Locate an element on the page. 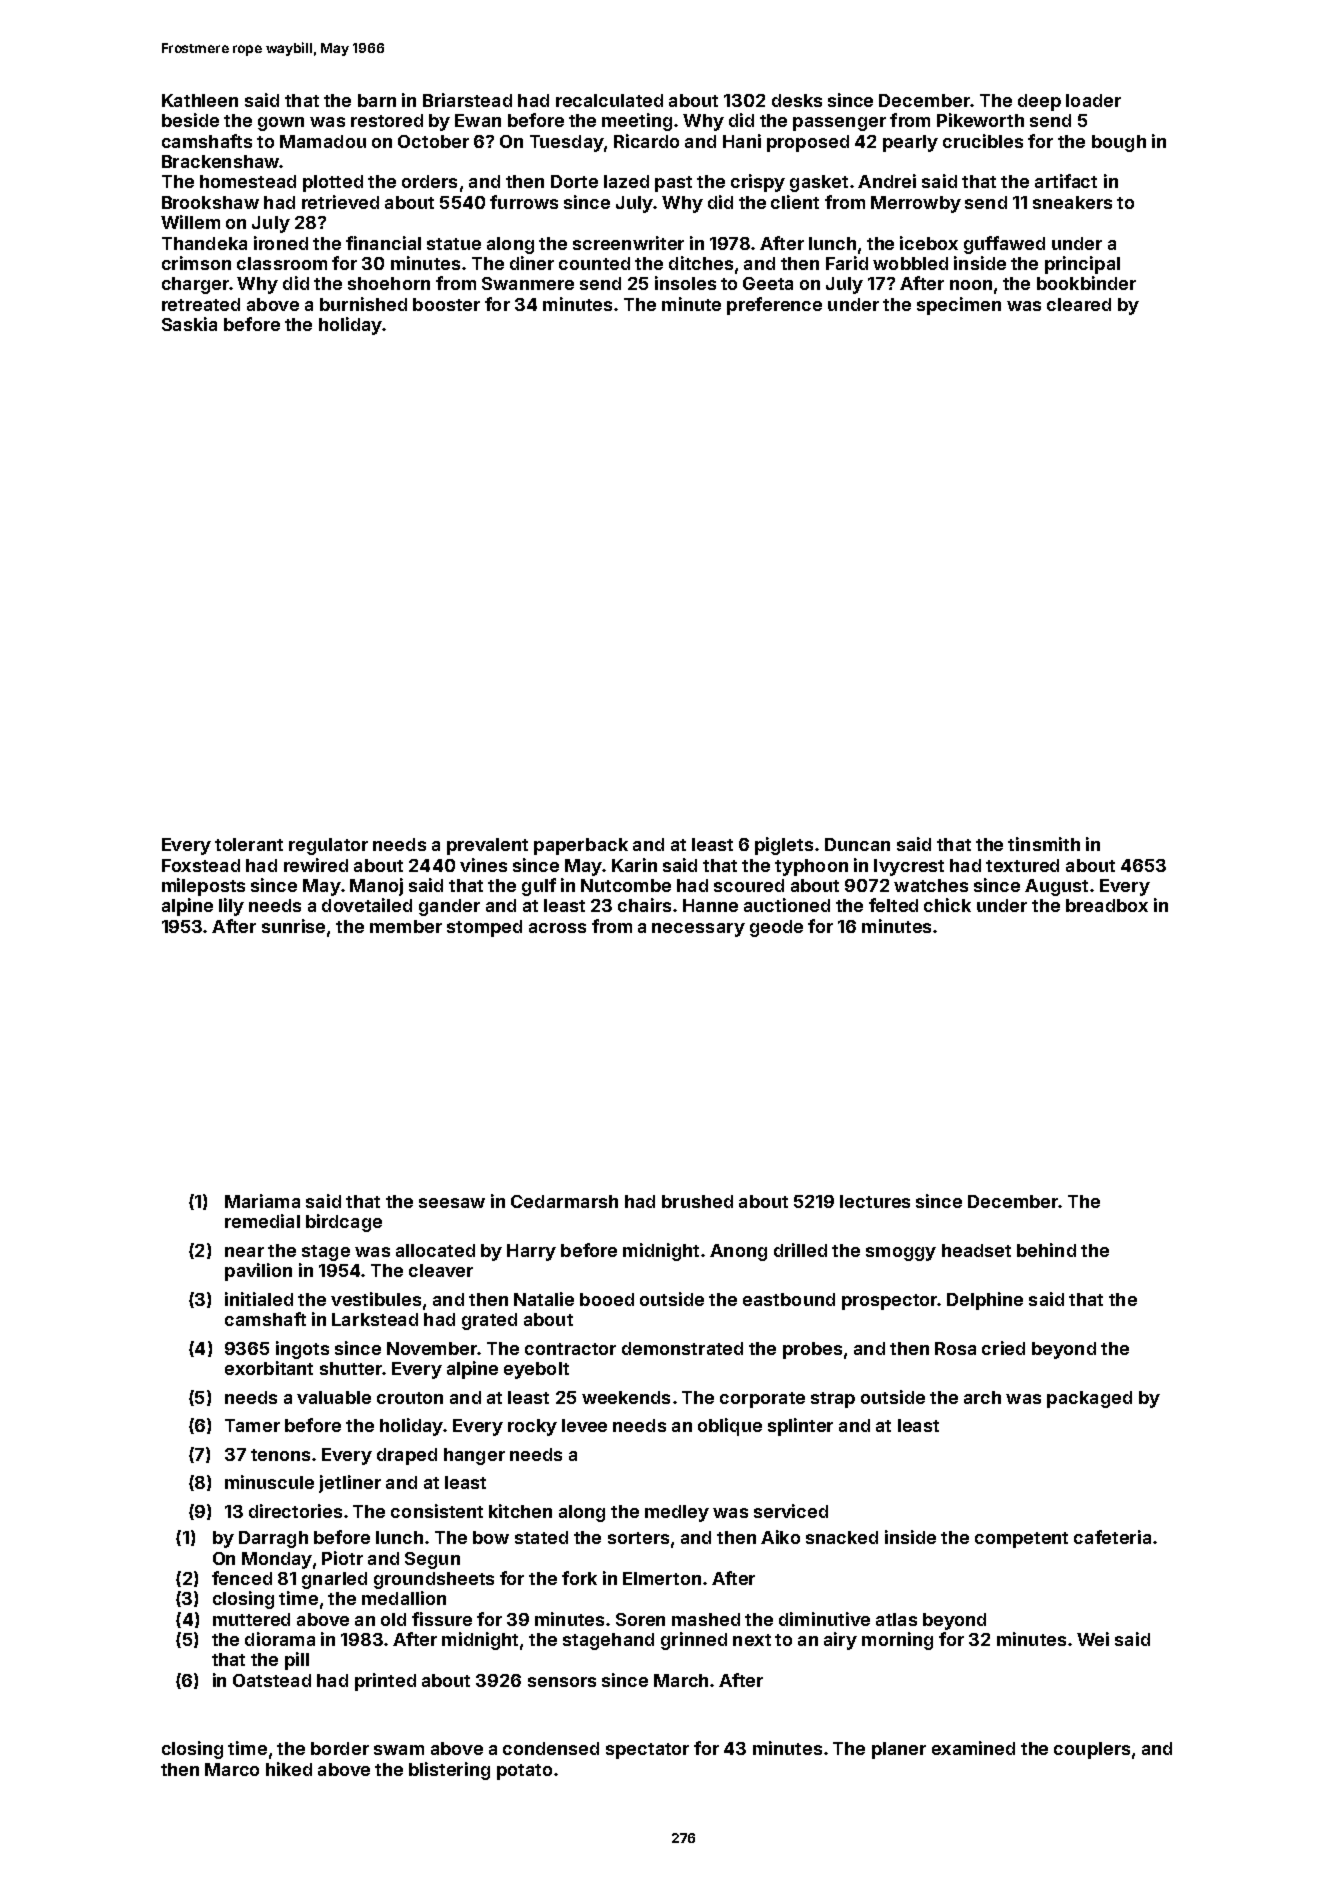  piglets is located at coordinates (784, 846).
